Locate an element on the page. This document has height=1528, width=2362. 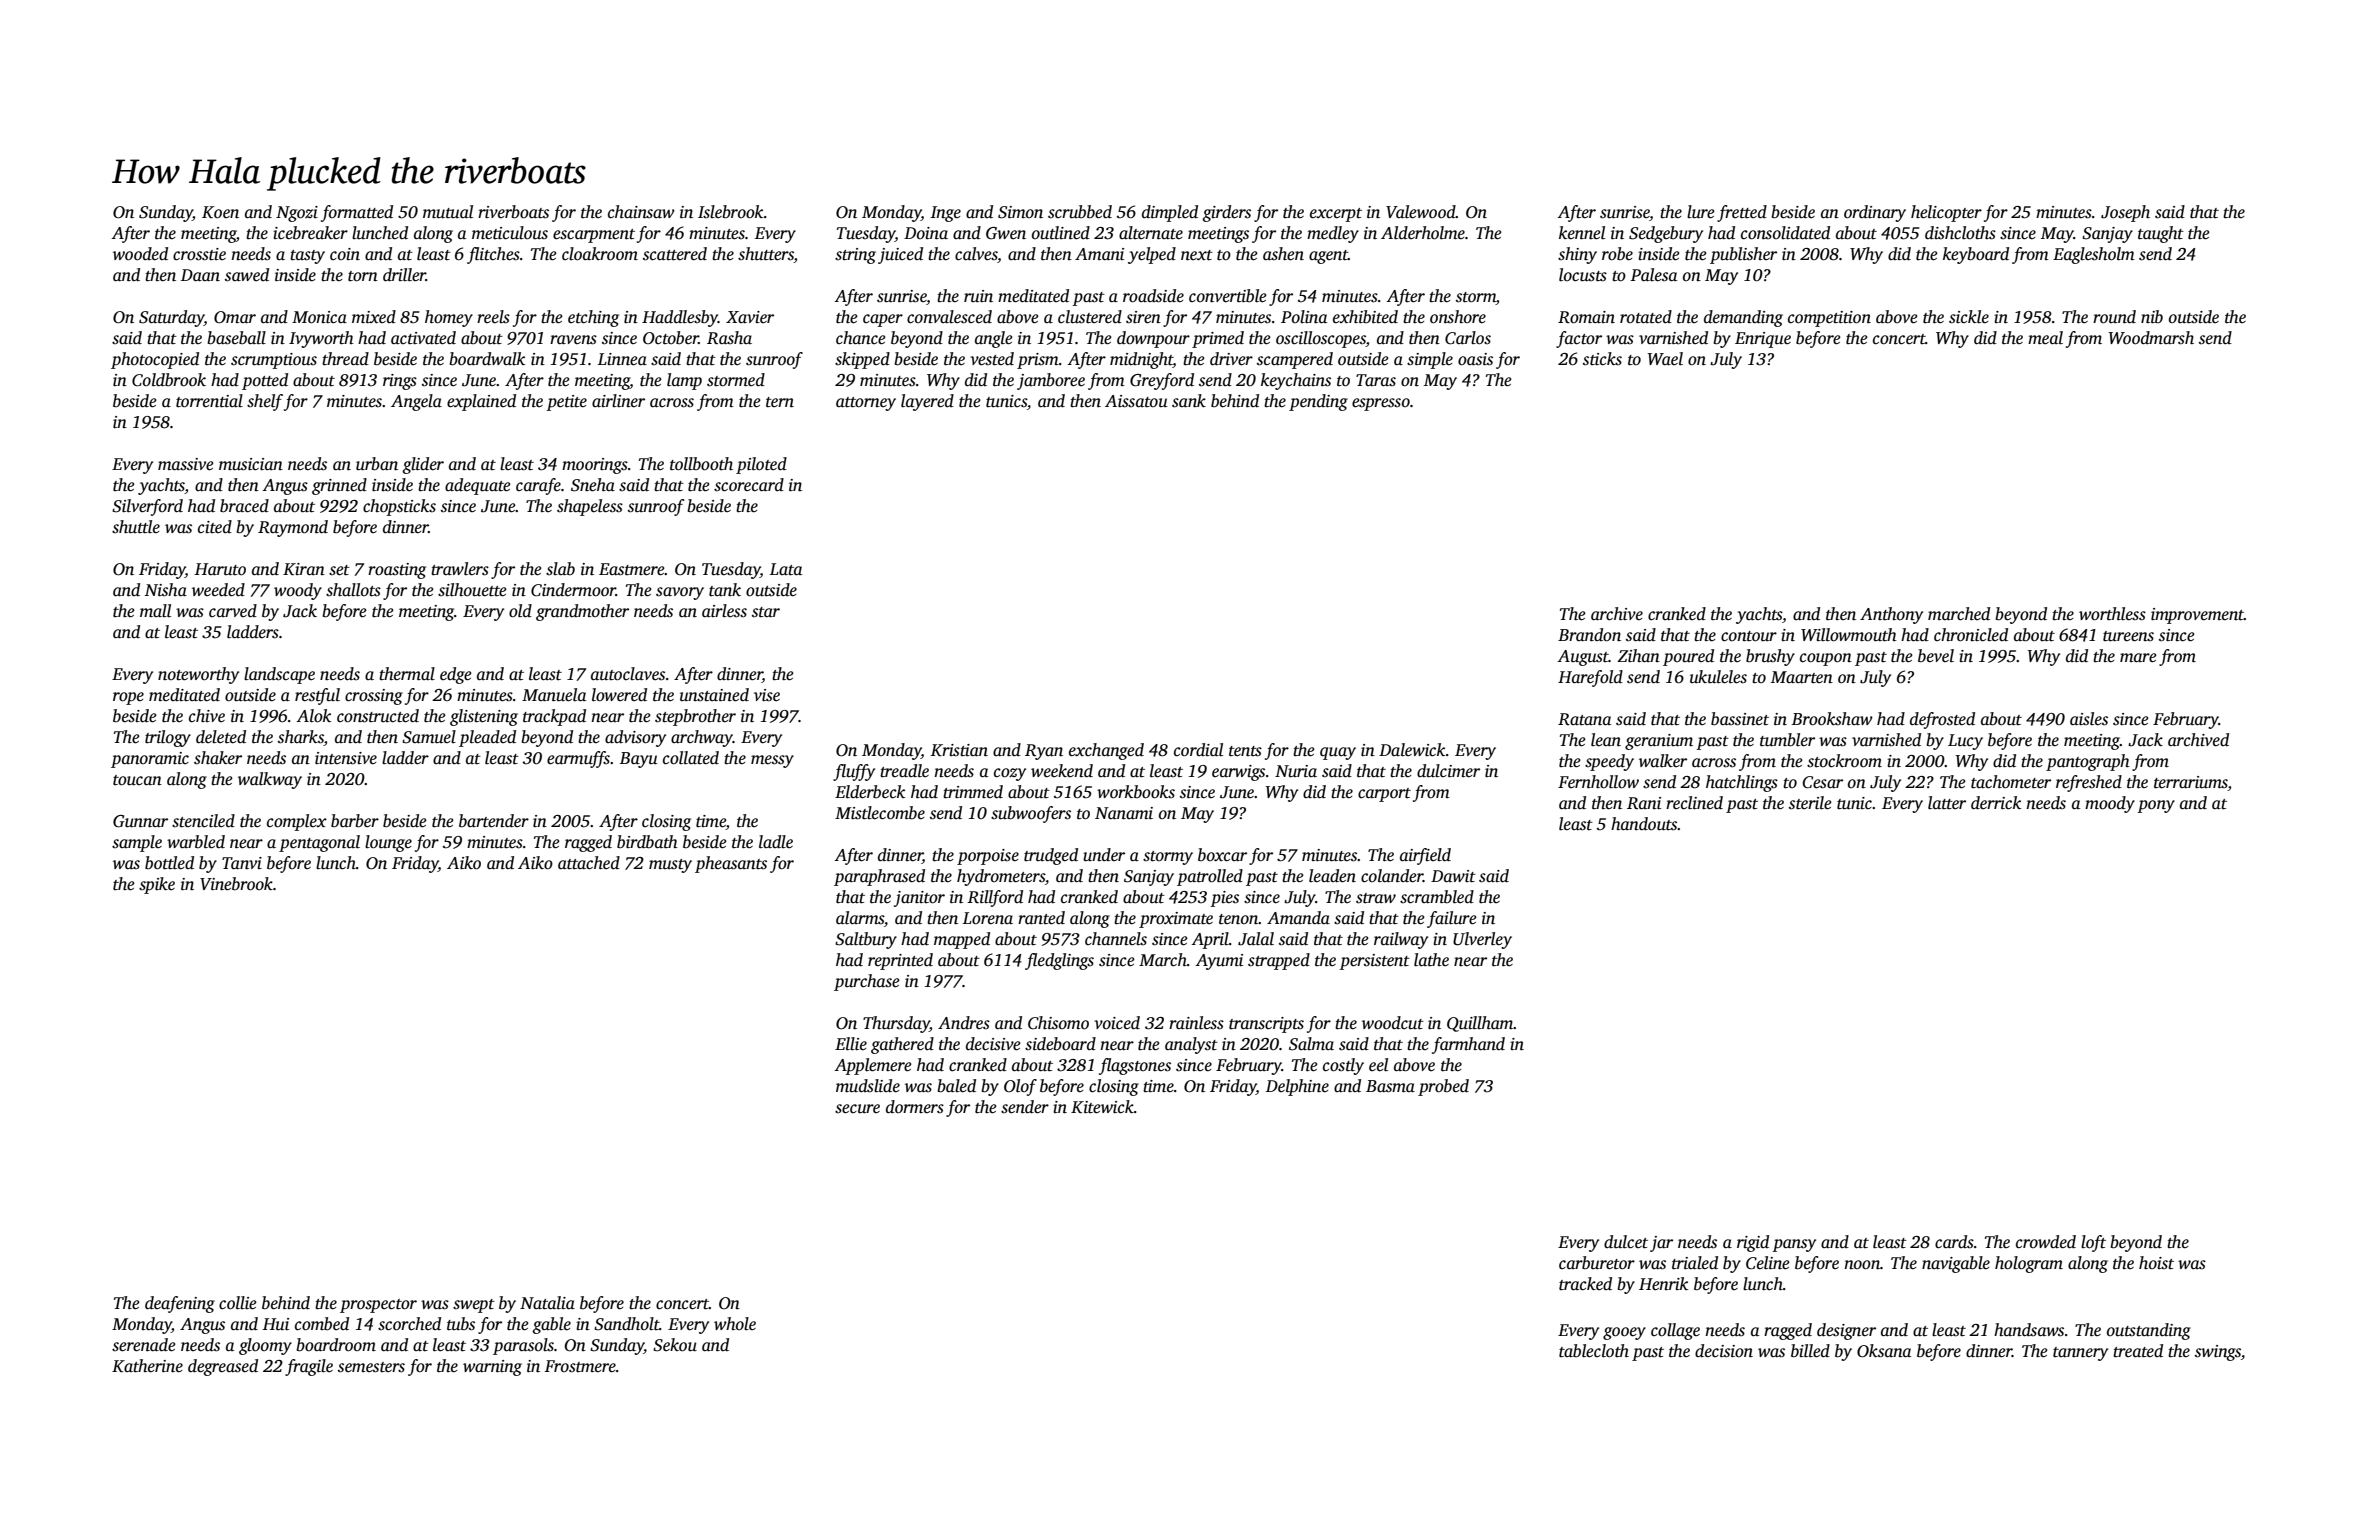
chainsaw is located at coordinates (641, 212).
